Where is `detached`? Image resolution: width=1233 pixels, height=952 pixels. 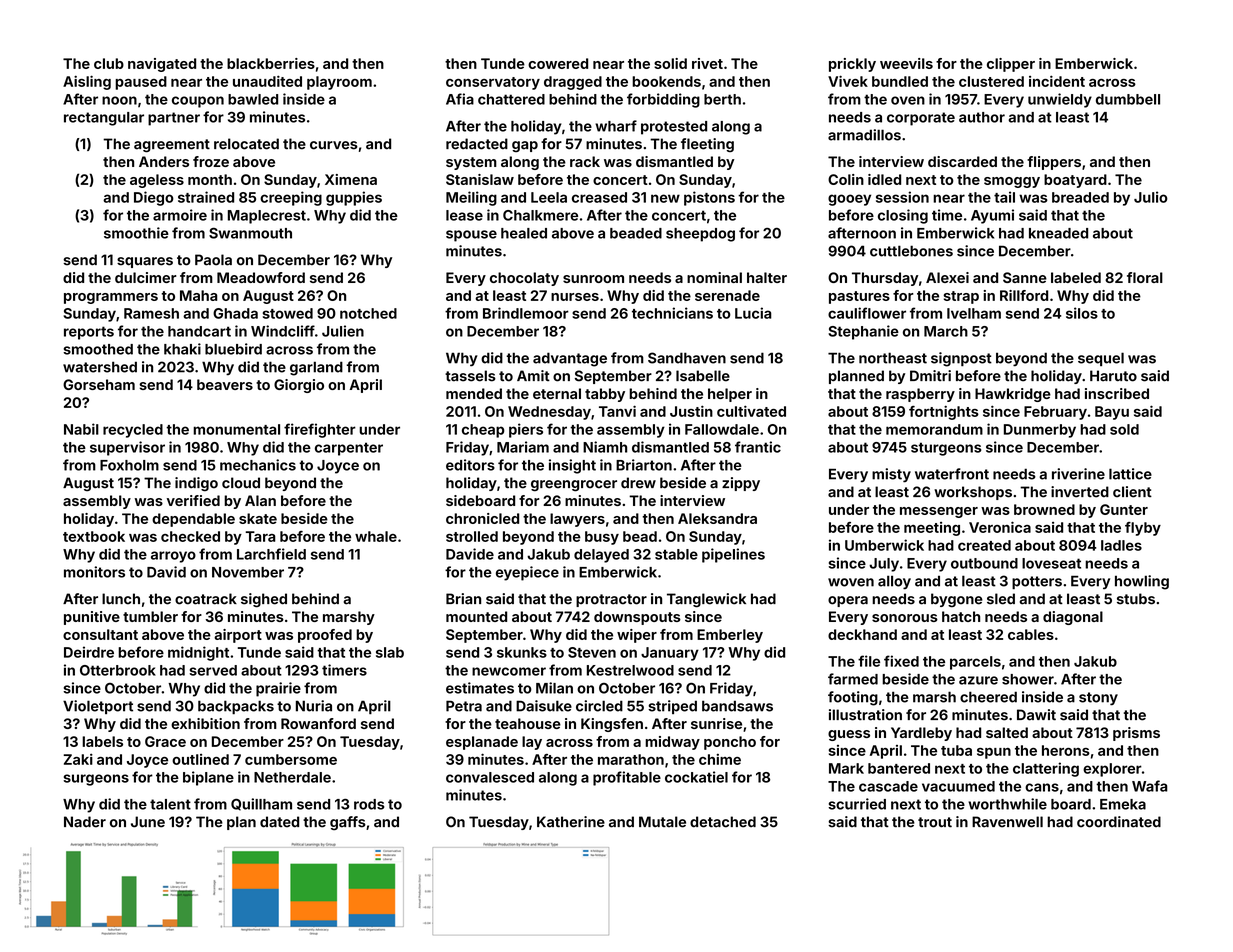 detached is located at coordinates (723, 822).
